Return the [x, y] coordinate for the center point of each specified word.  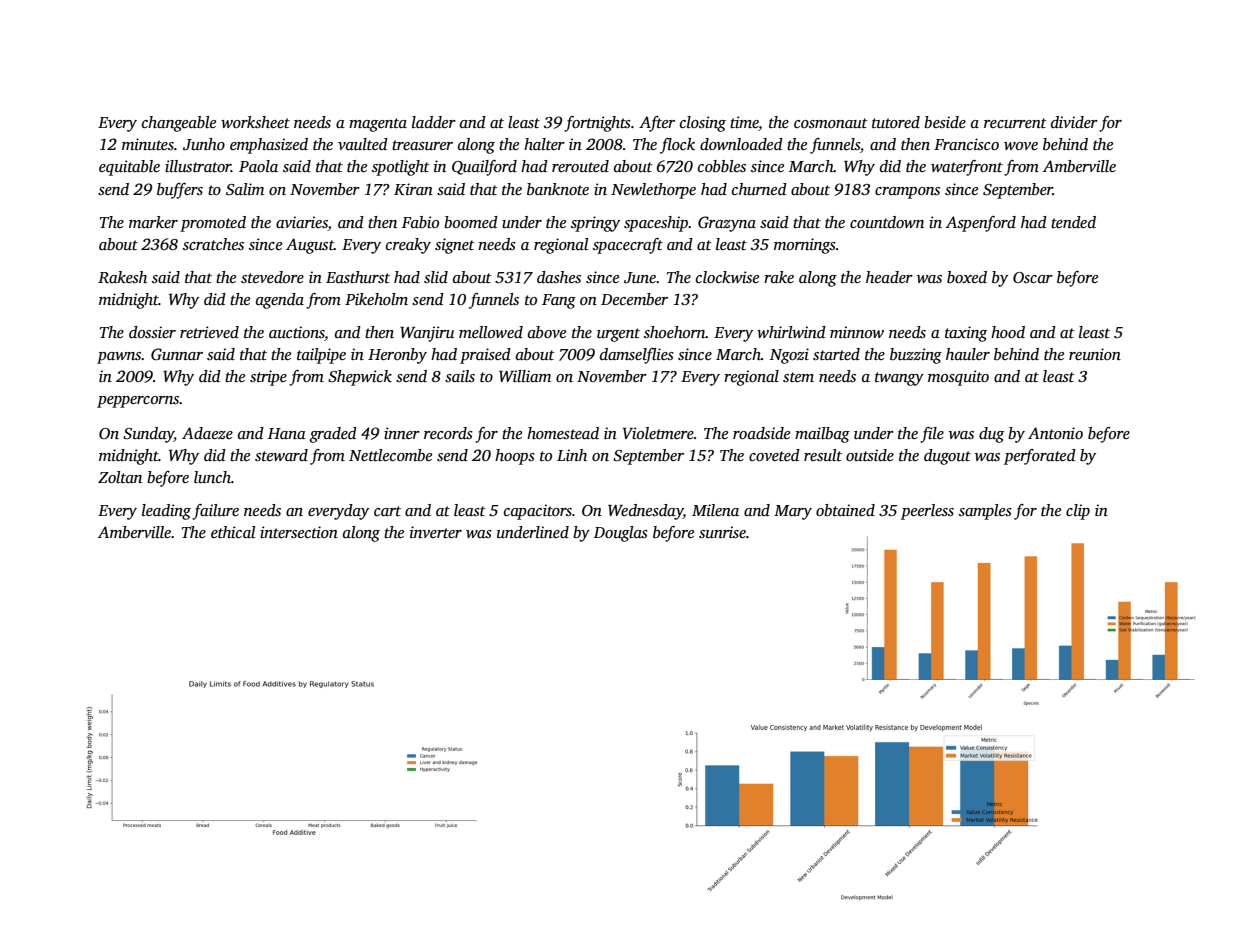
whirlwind [791, 332]
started [836, 354]
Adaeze [207, 433]
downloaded [741, 144]
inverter [436, 532]
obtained [845, 510]
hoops [515, 457]
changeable [179, 124]
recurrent [1015, 123]
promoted [213, 224]
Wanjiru [427, 334]
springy [595, 224]
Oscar [1033, 277]
